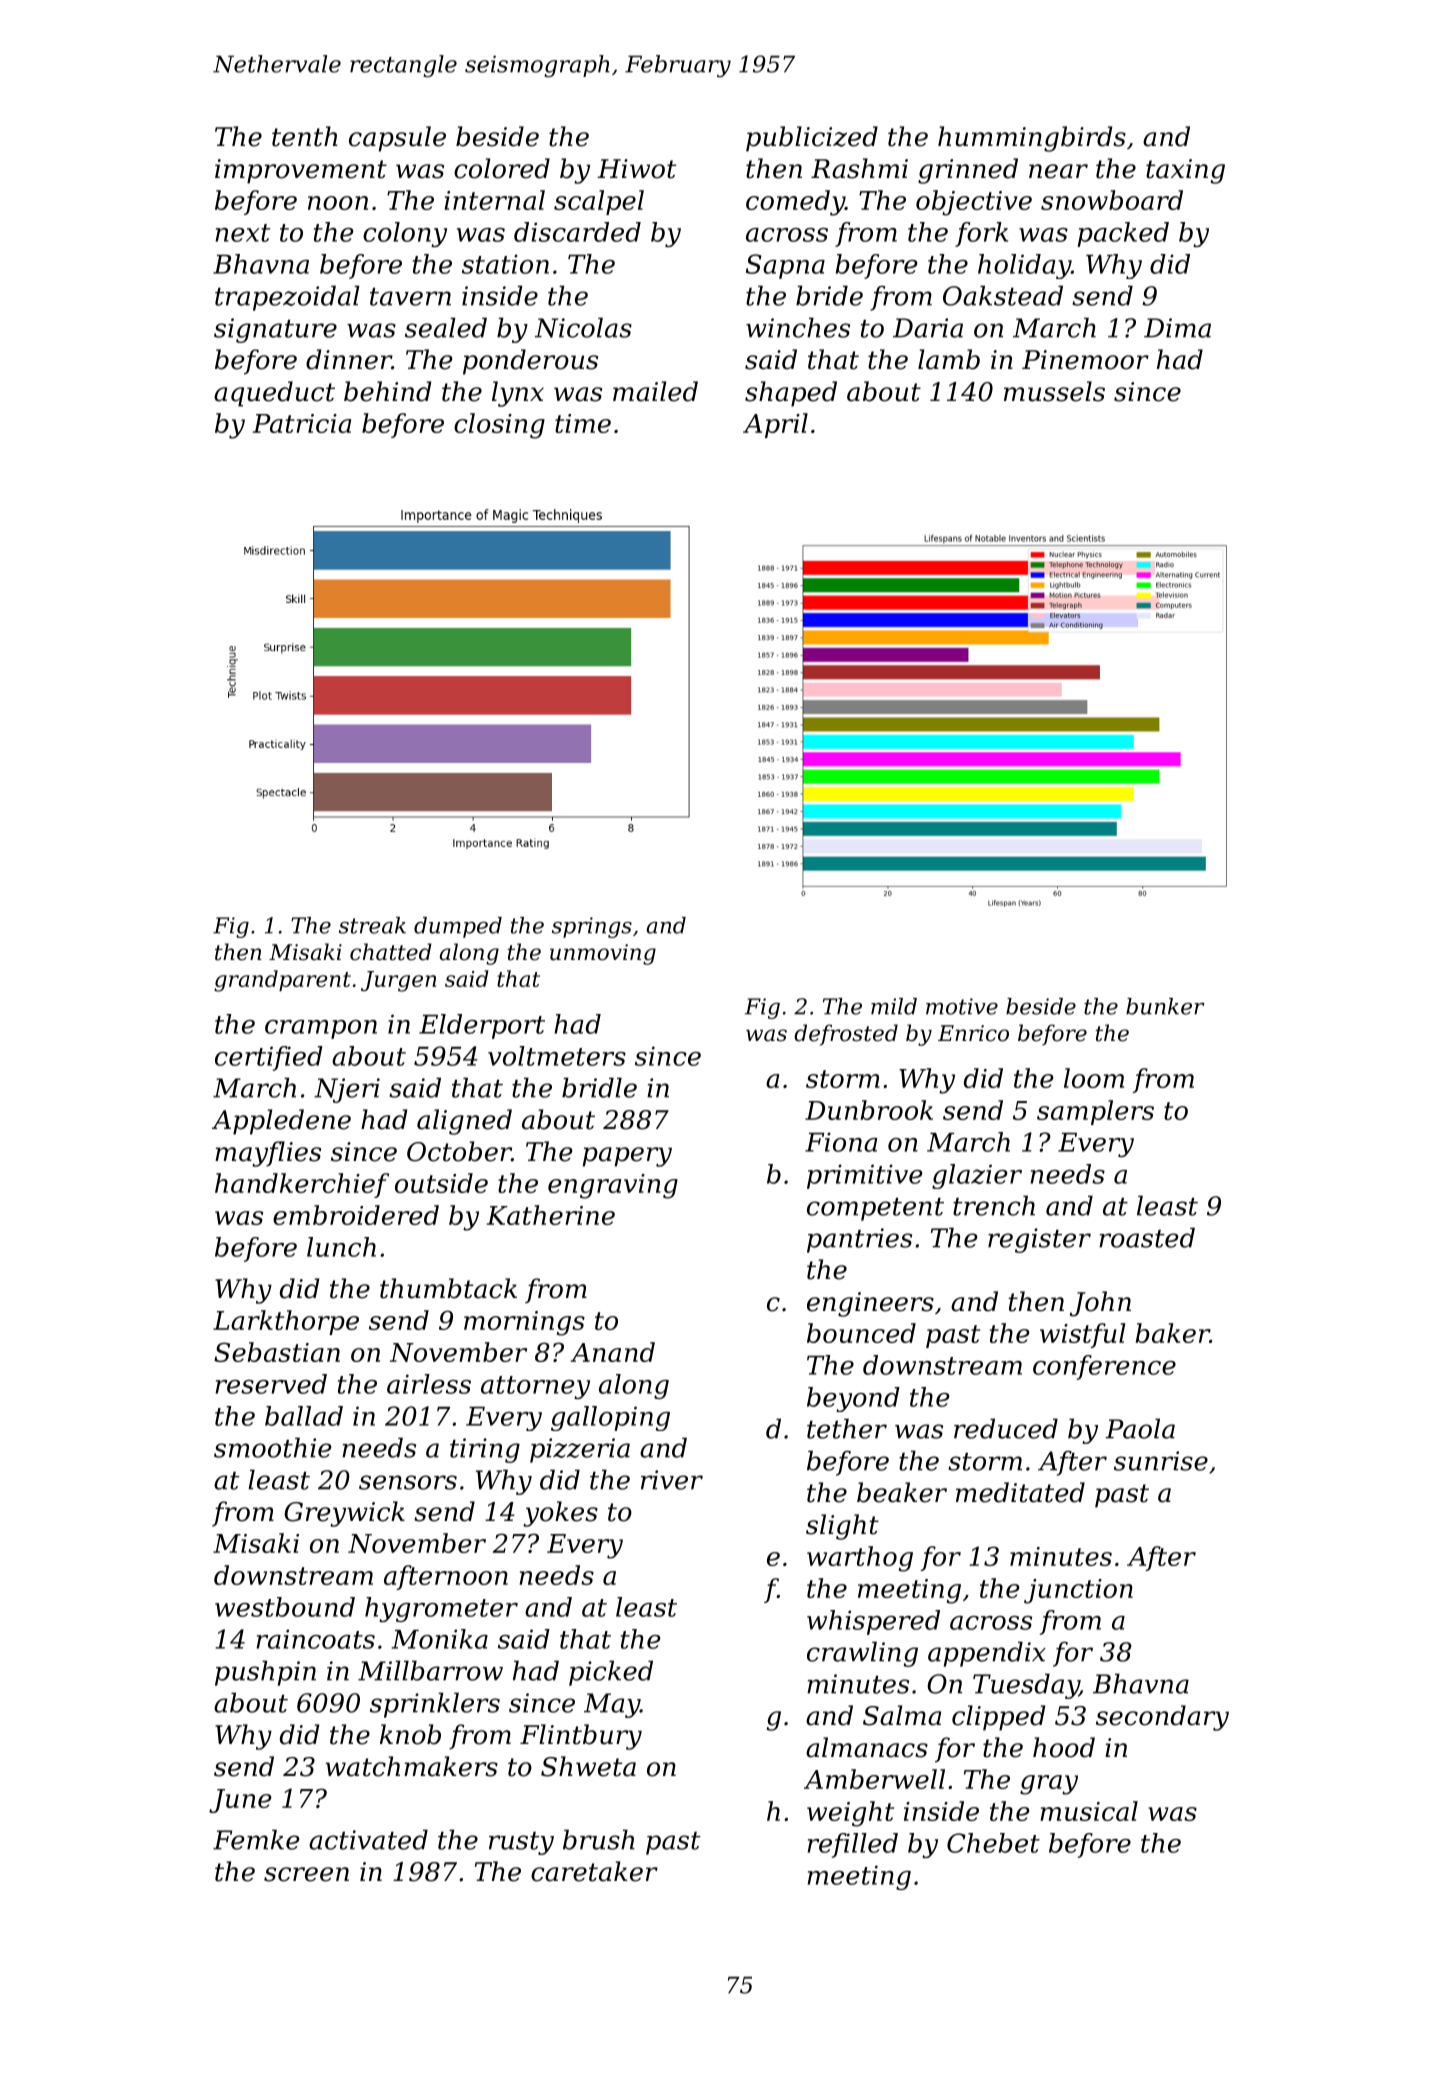 The width and height of the document is (1450, 2100). Describe the element at coordinates (594, 1871) in the document. I see `caretaker` at that location.
